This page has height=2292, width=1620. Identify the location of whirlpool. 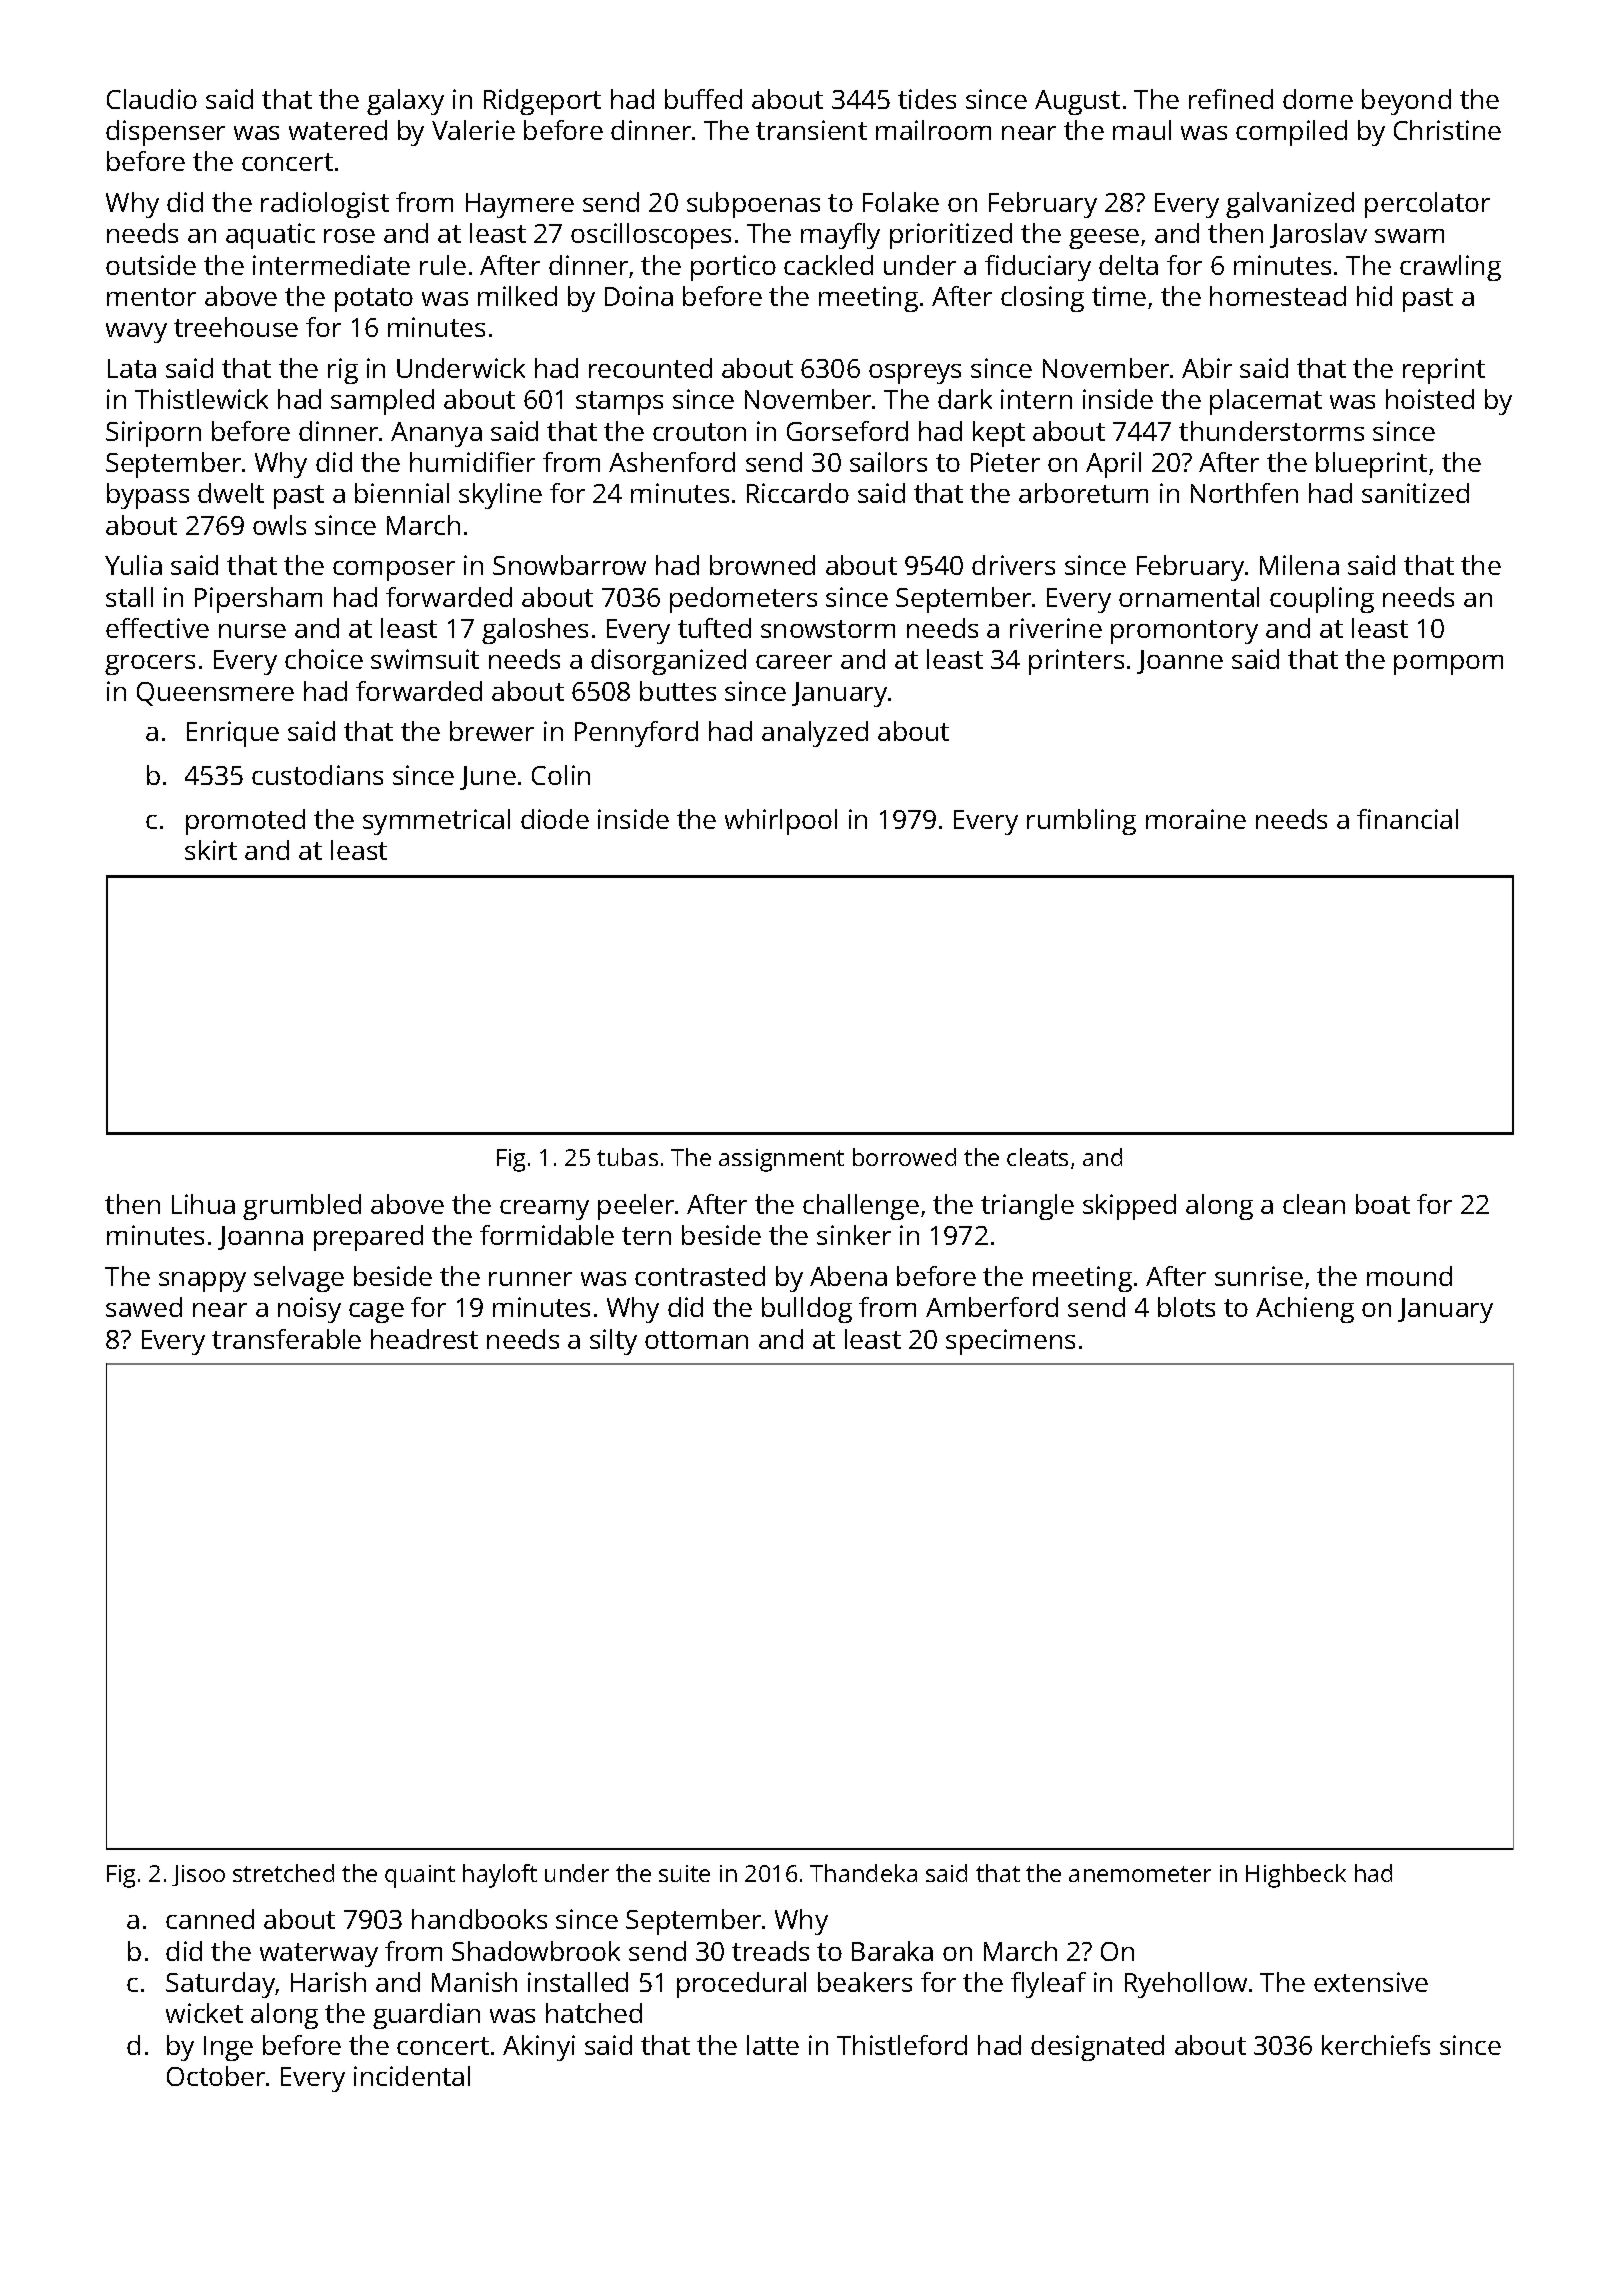
(781, 822).
